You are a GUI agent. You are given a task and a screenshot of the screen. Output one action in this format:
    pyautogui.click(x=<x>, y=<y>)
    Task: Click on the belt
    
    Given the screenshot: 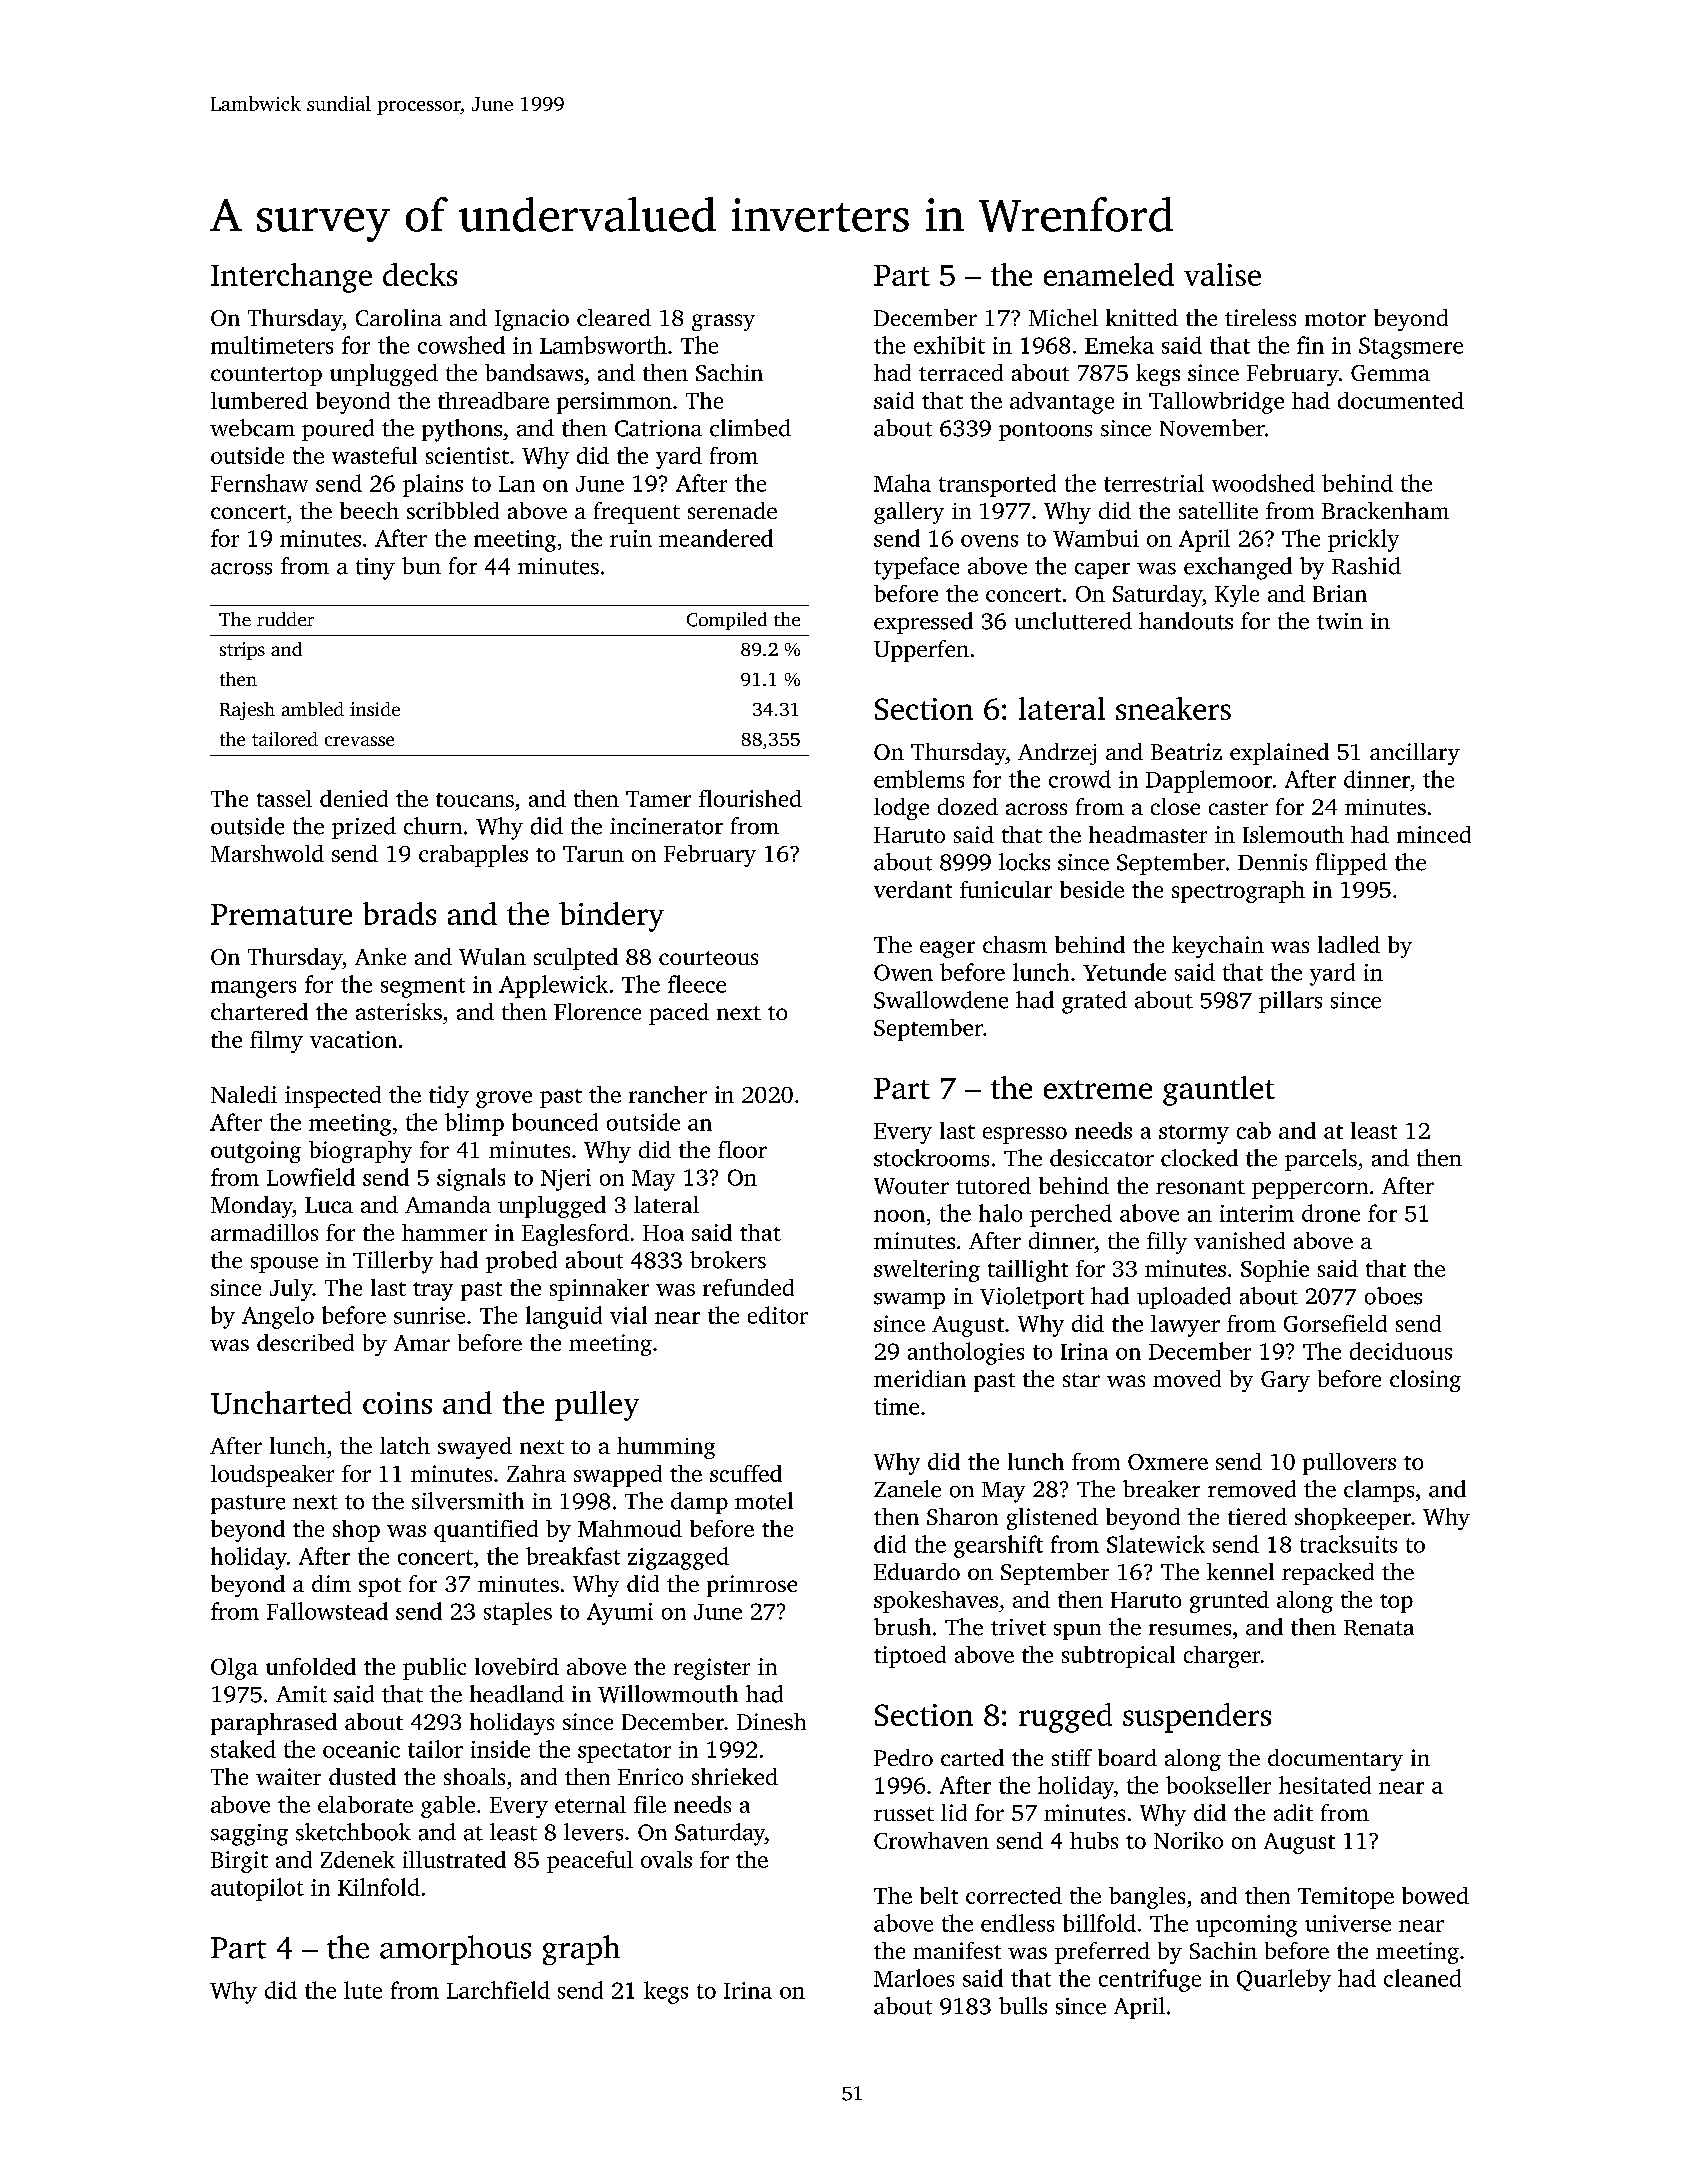 What is the action you would take?
    pyautogui.click(x=939, y=1895)
